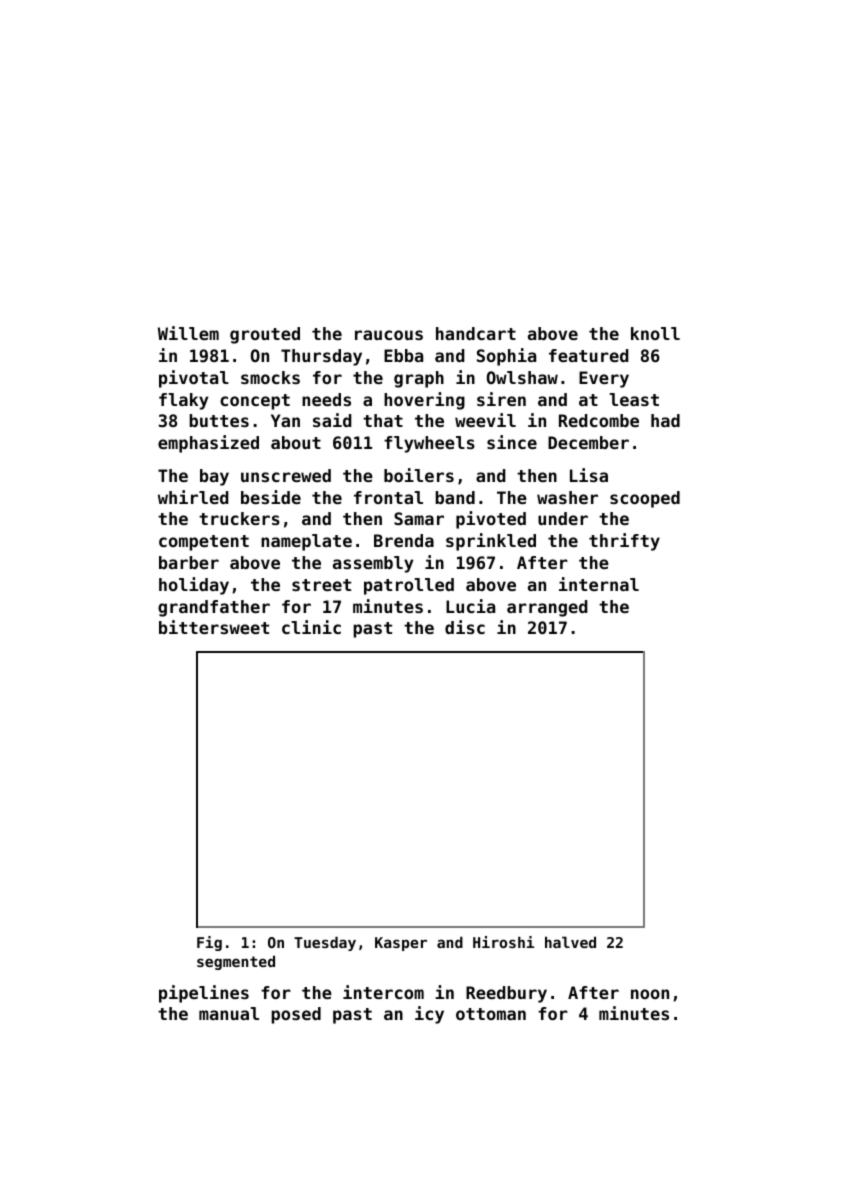 This screenshot has width=841, height=1193. Describe the element at coordinates (389, 335) in the screenshot. I see `raucous` at that location.
